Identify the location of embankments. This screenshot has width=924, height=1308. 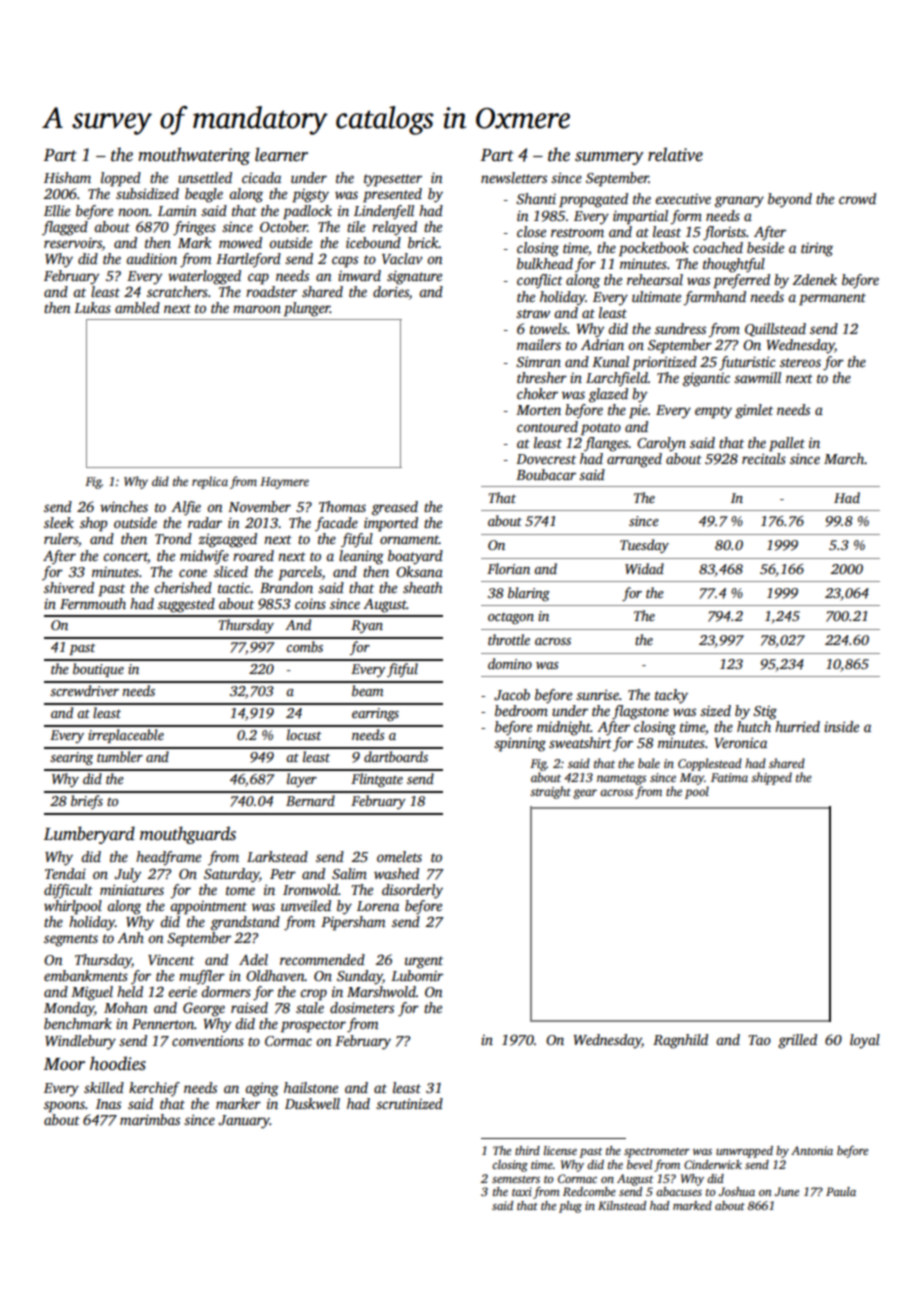
(86, 975).
